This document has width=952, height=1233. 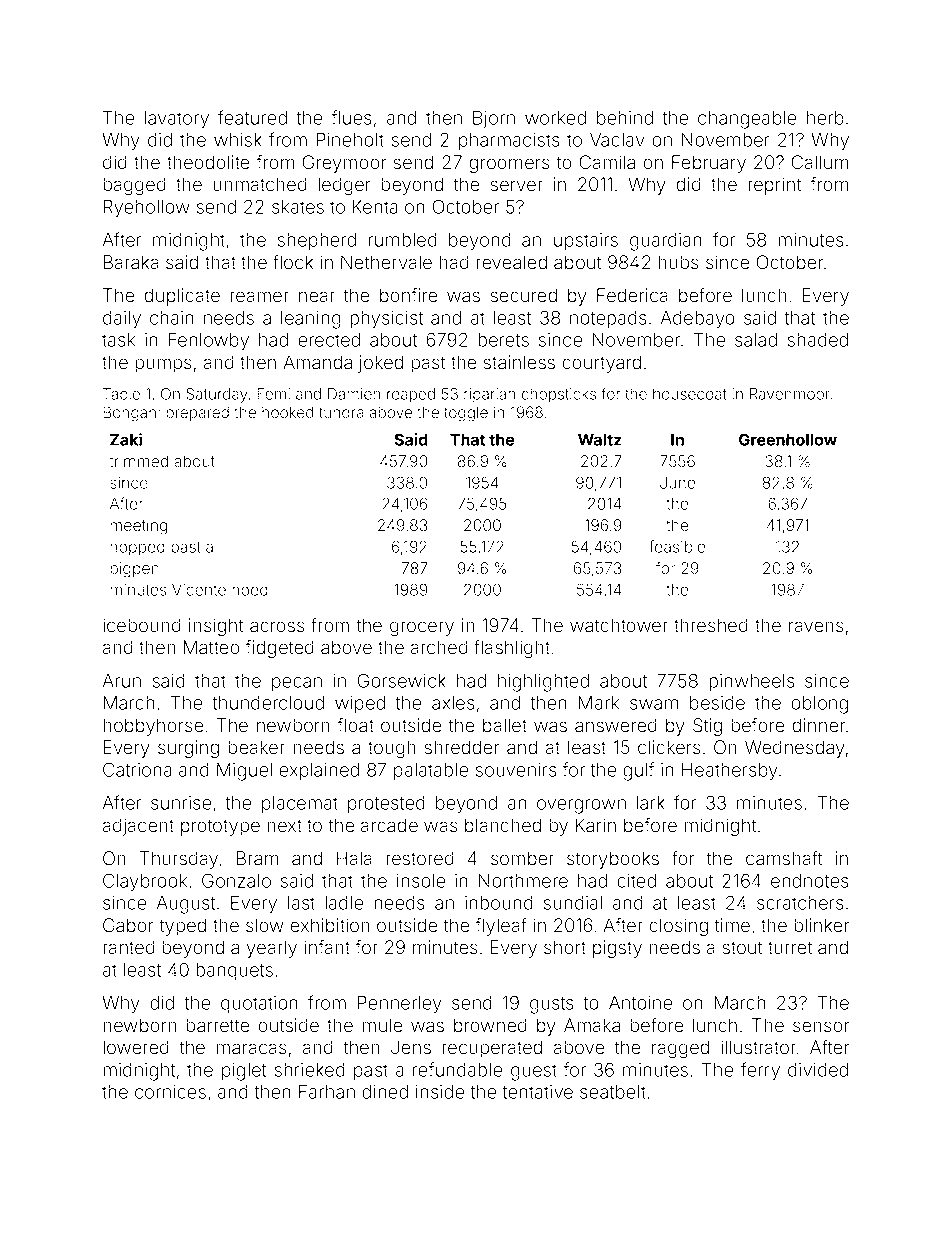 I want to click on herb, so click(x=825, y=118).
